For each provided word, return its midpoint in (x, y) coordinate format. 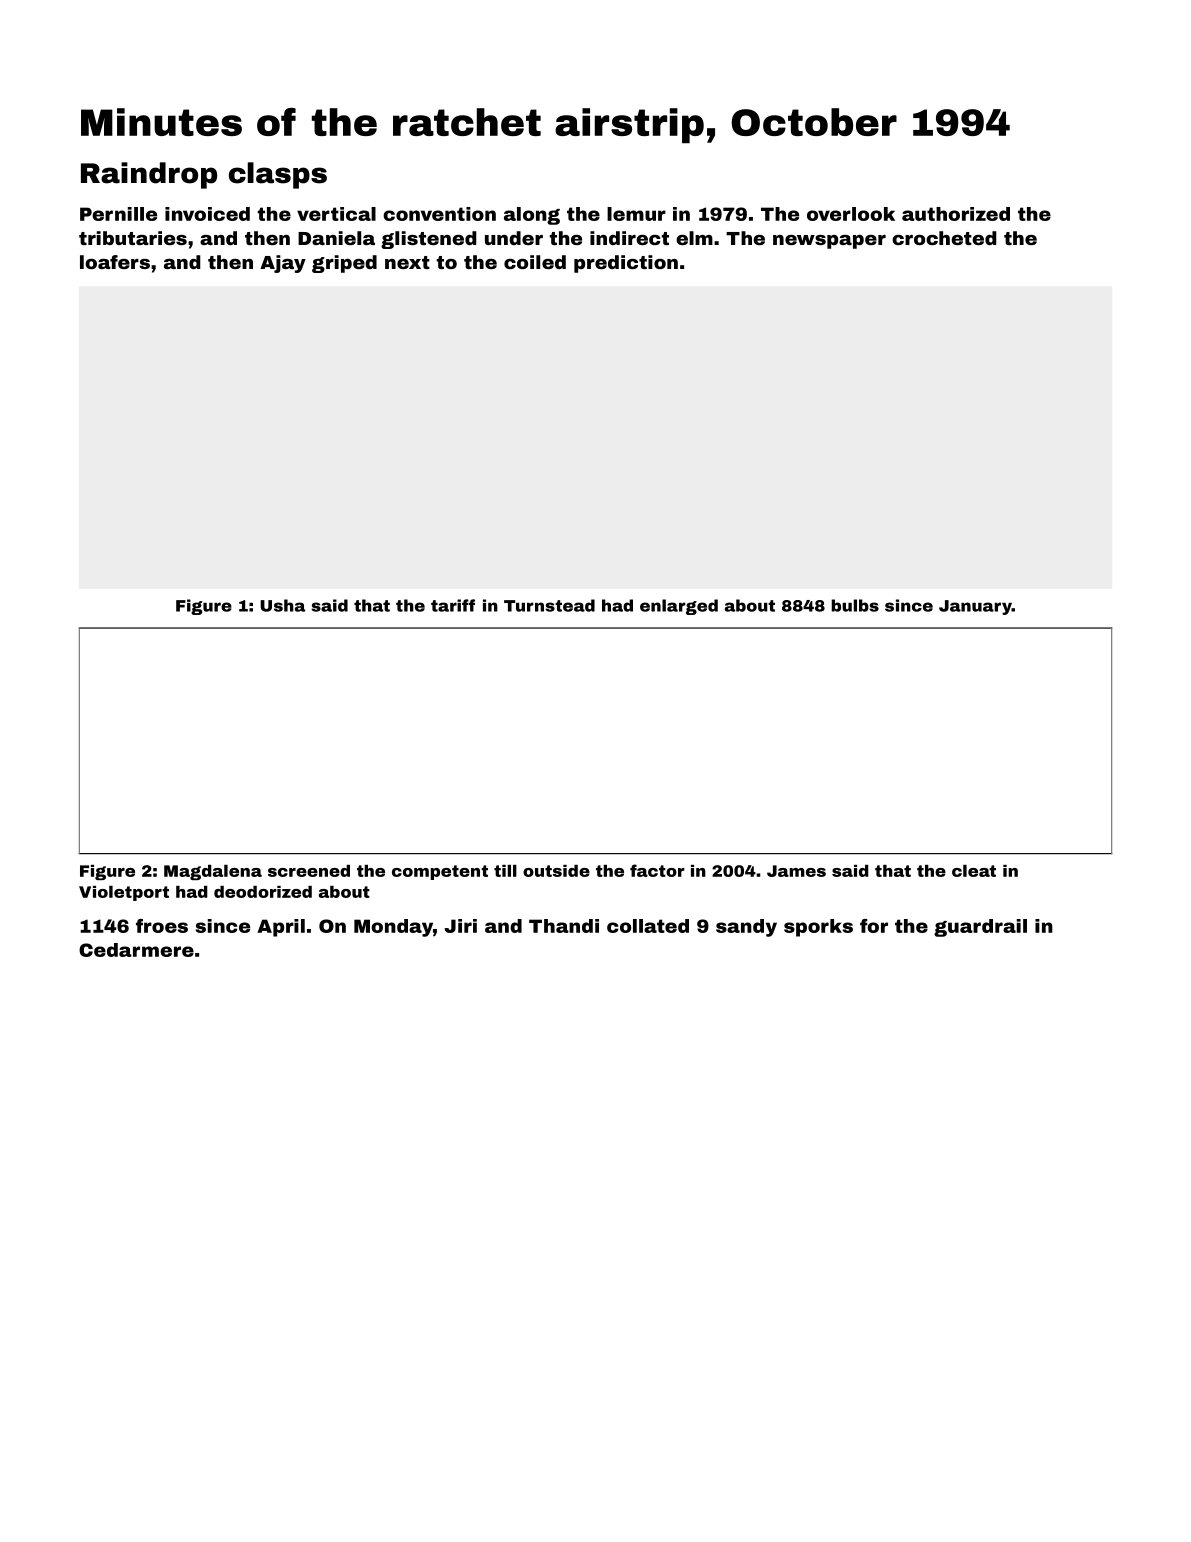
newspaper (829, 242)
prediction (626, 264)
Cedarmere (136, 950)
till (505, 871)
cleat (974, 871)
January (975, 607)
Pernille (118, 214)
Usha (282, 605)
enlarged (679, 607)
